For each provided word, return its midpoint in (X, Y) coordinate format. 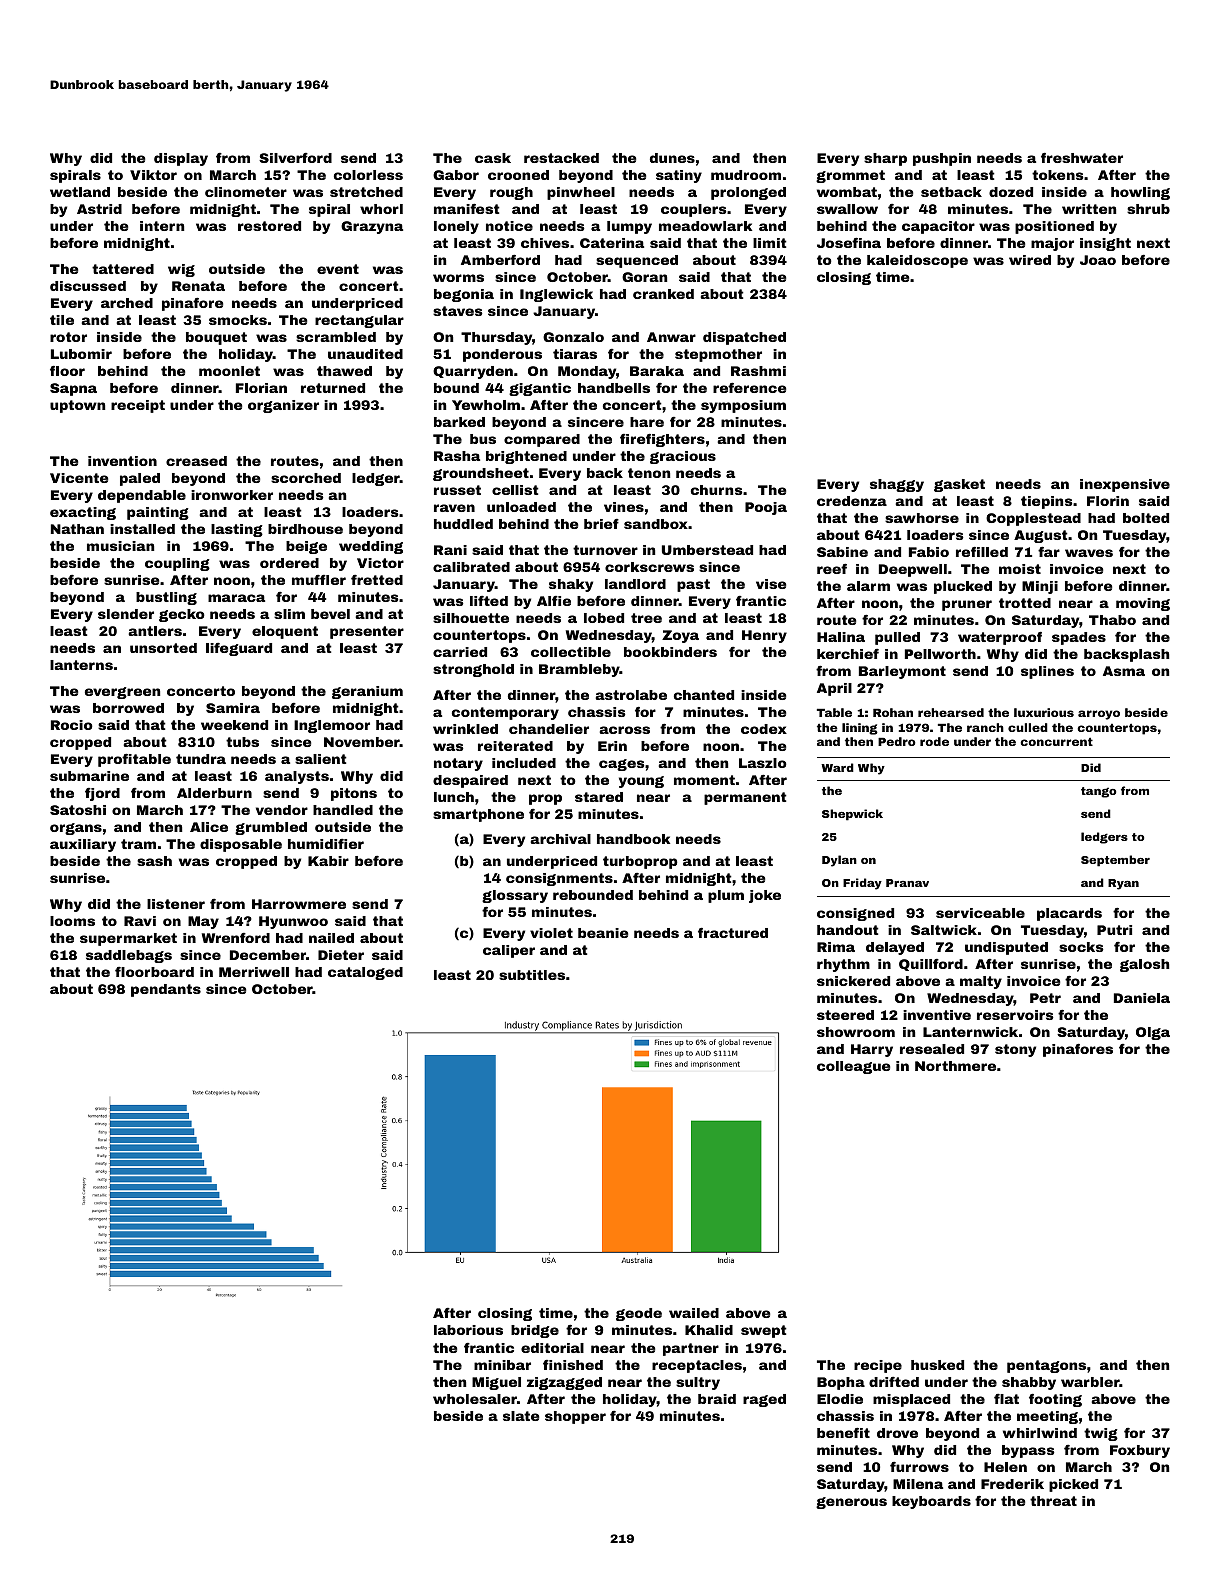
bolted (1146, 518)
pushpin (942, 159)
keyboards (931, 1502)
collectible (571, 652)
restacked (561, 158)
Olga (1153, 1033)
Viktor (153, 175)
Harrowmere (299, 904)
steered (845, 1015)
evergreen (122, 693)
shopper (575, 1417)
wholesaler (475, 1399)
